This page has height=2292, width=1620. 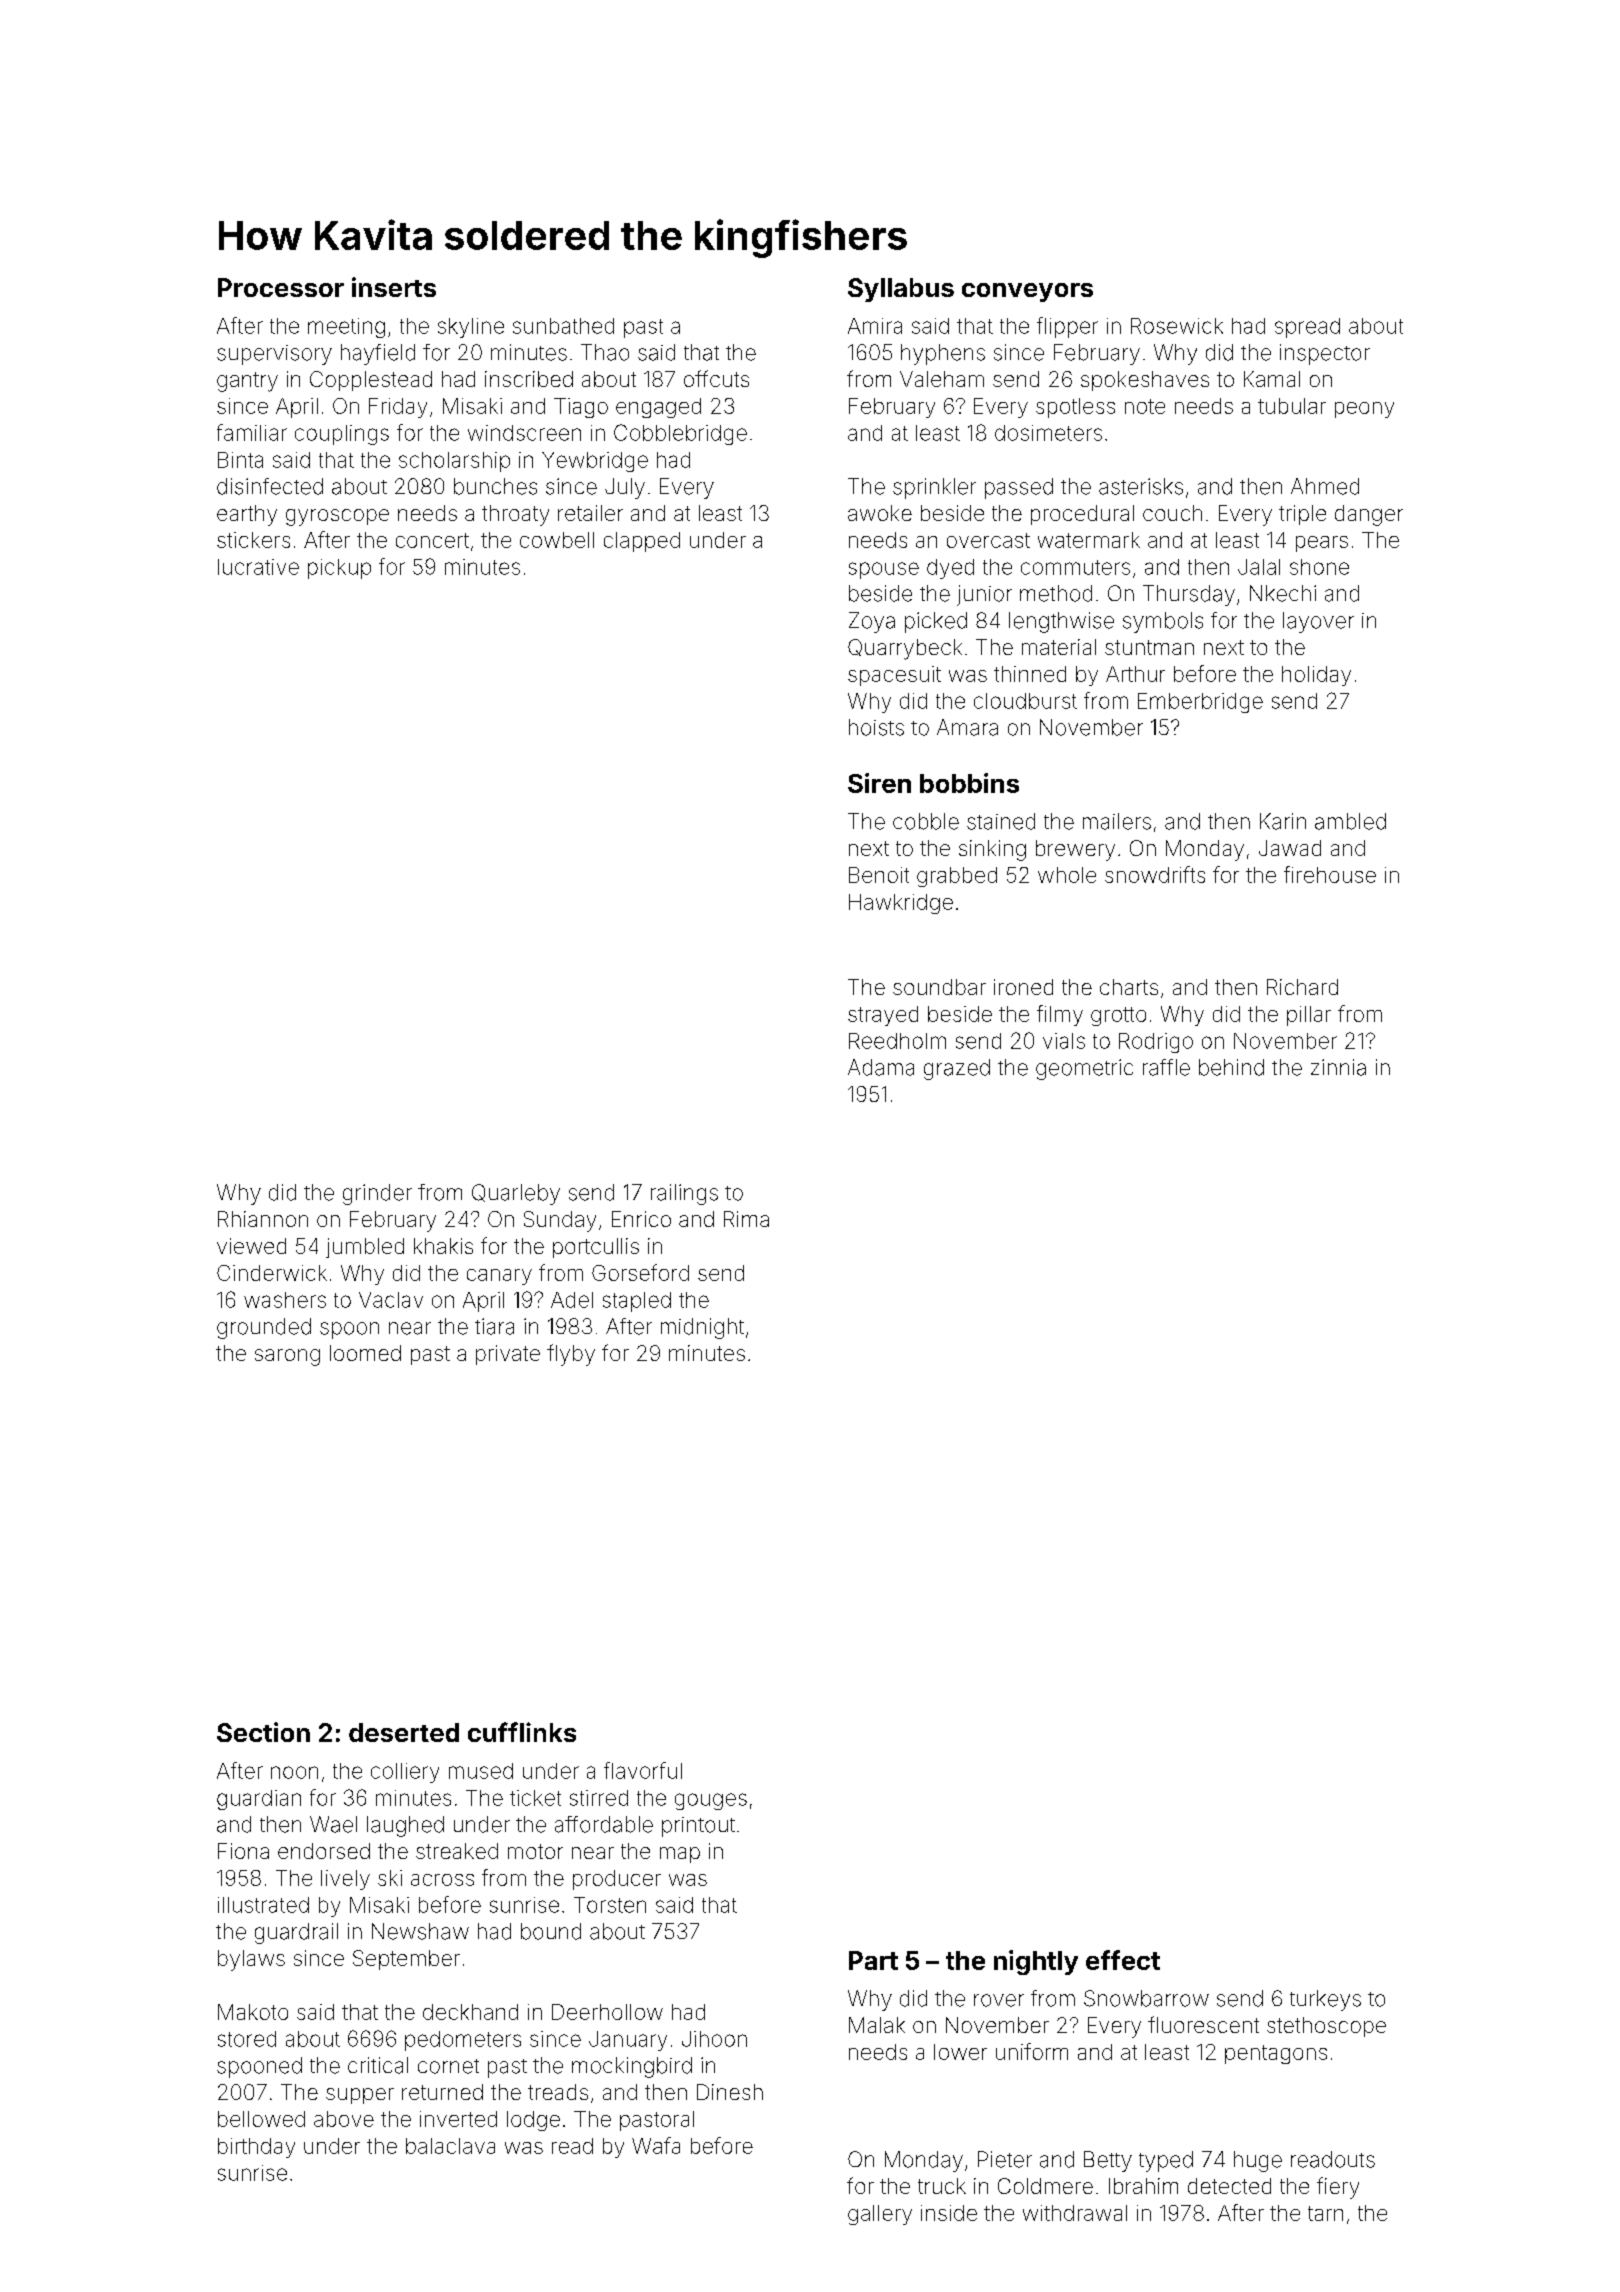 What do you see at coordinates (450, 2146) in the page?
I see `balaclava` at bounding box center [450, 2146].
